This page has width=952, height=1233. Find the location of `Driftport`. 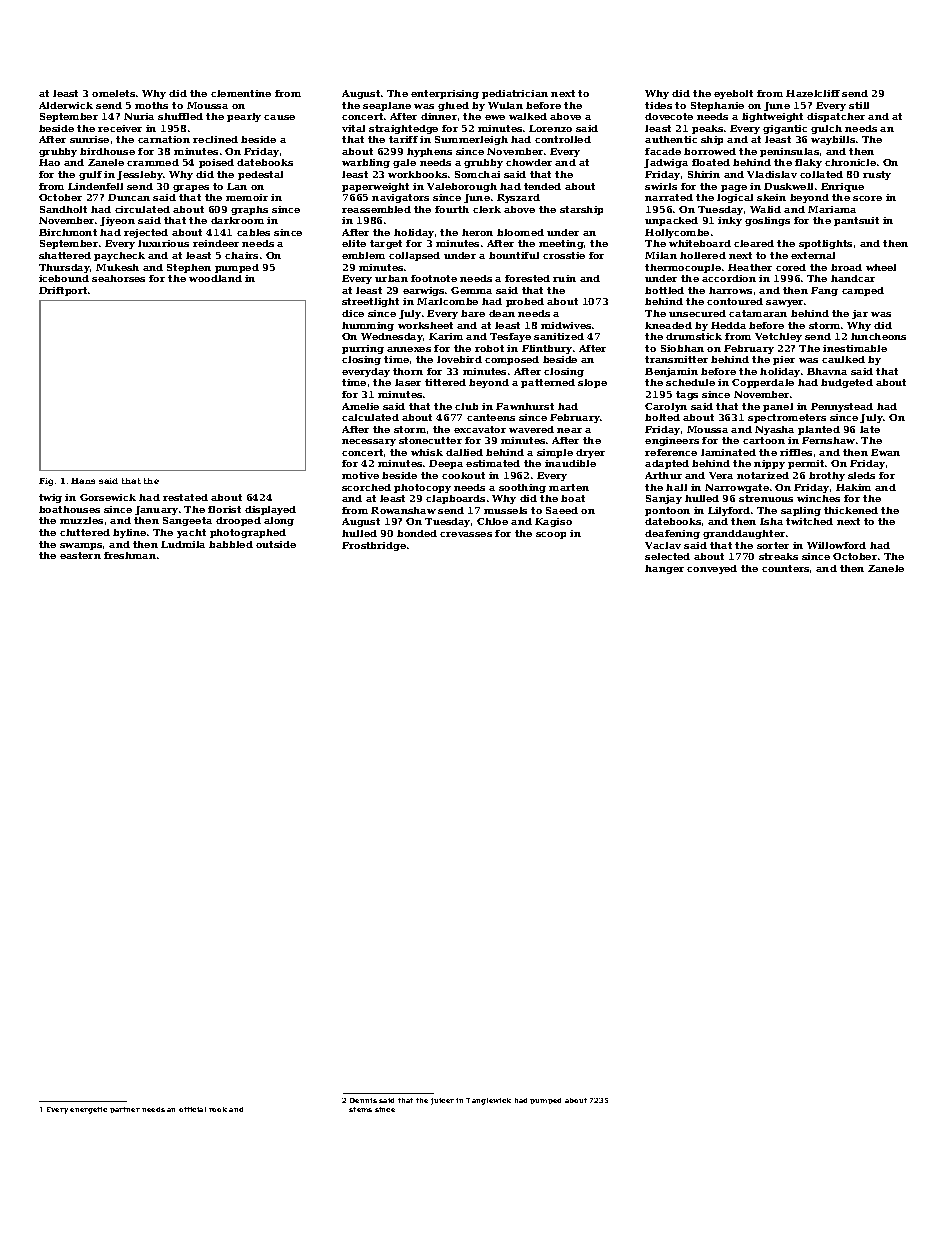

Driftport is located at coordinates (63, 291).
